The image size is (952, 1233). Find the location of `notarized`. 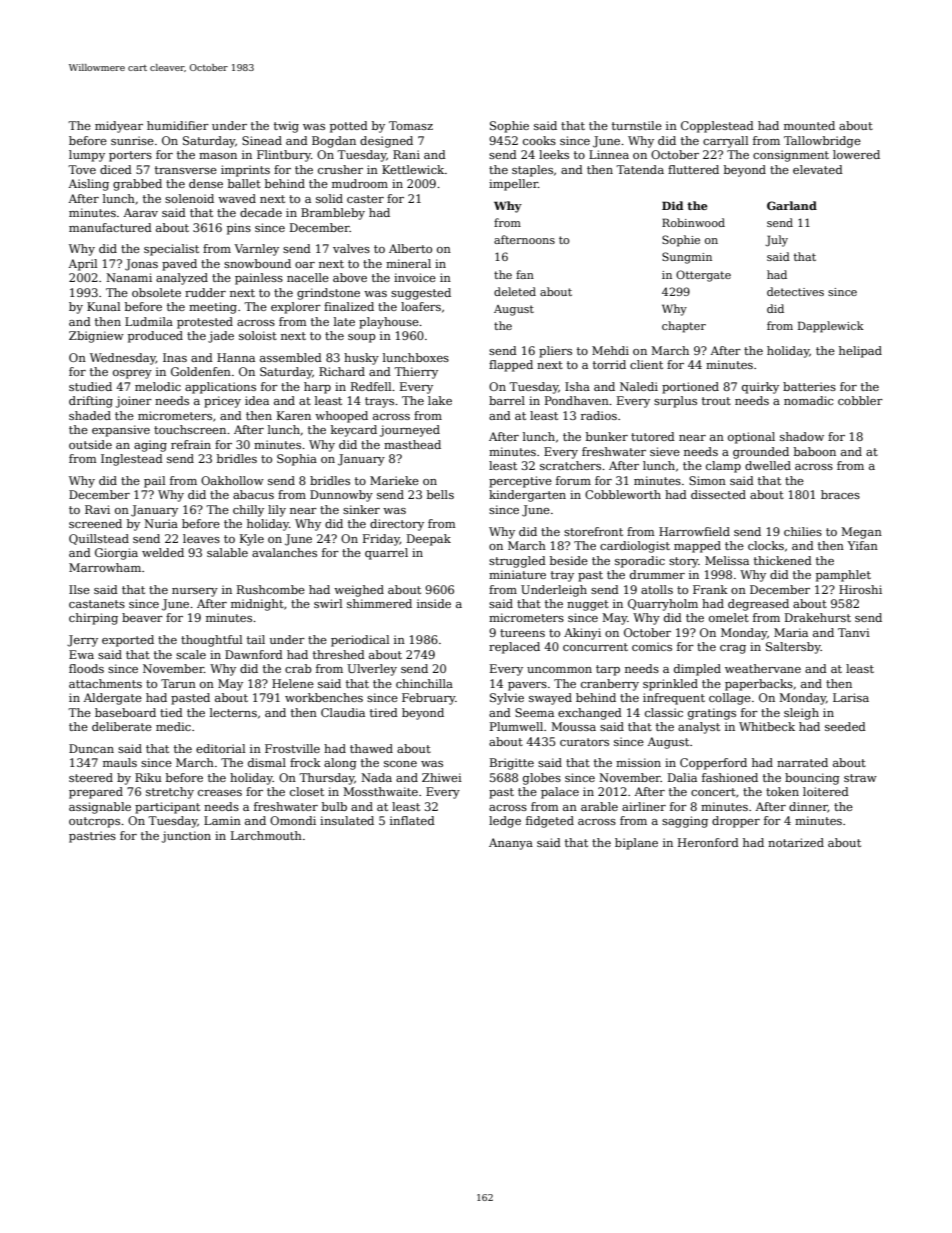

notarized is located at coordinates (796, 842).
